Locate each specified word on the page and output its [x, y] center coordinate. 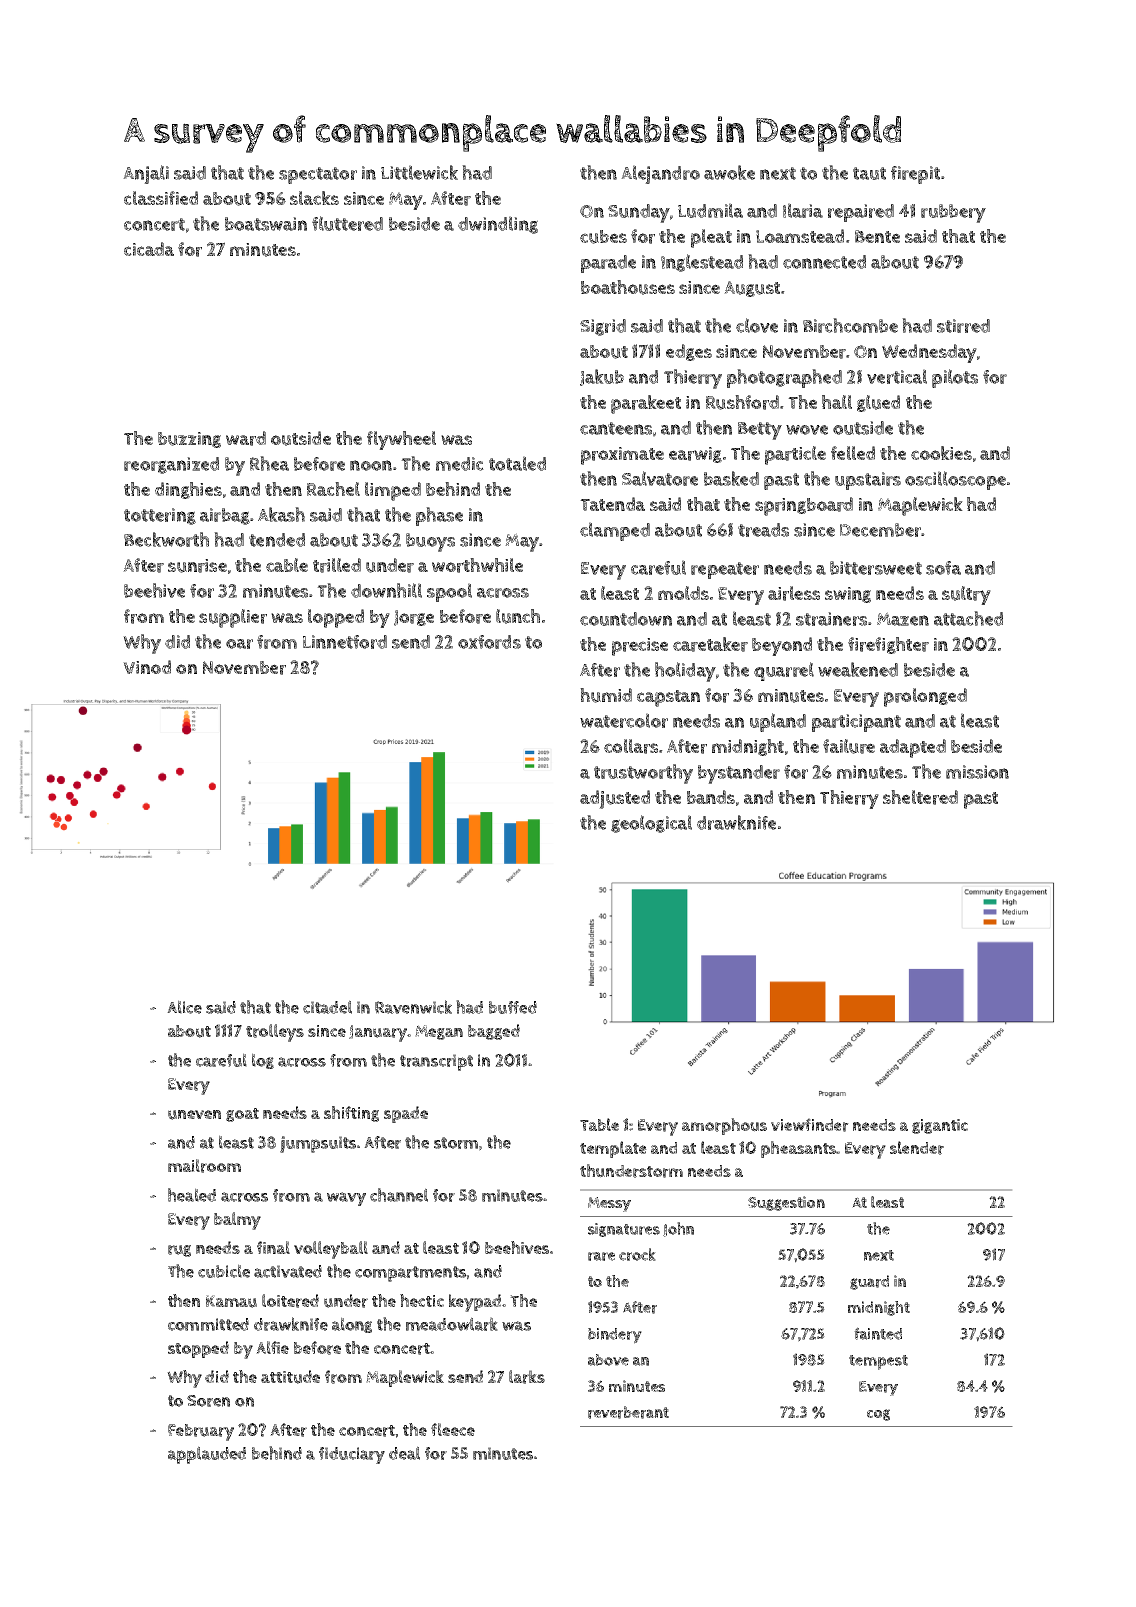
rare [601, 1256]
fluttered [347, 223]
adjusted [615, 799]
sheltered [920, 797]
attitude [290, 1377]
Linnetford [345, 642]
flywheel [401, 440]
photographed [784, 378]
